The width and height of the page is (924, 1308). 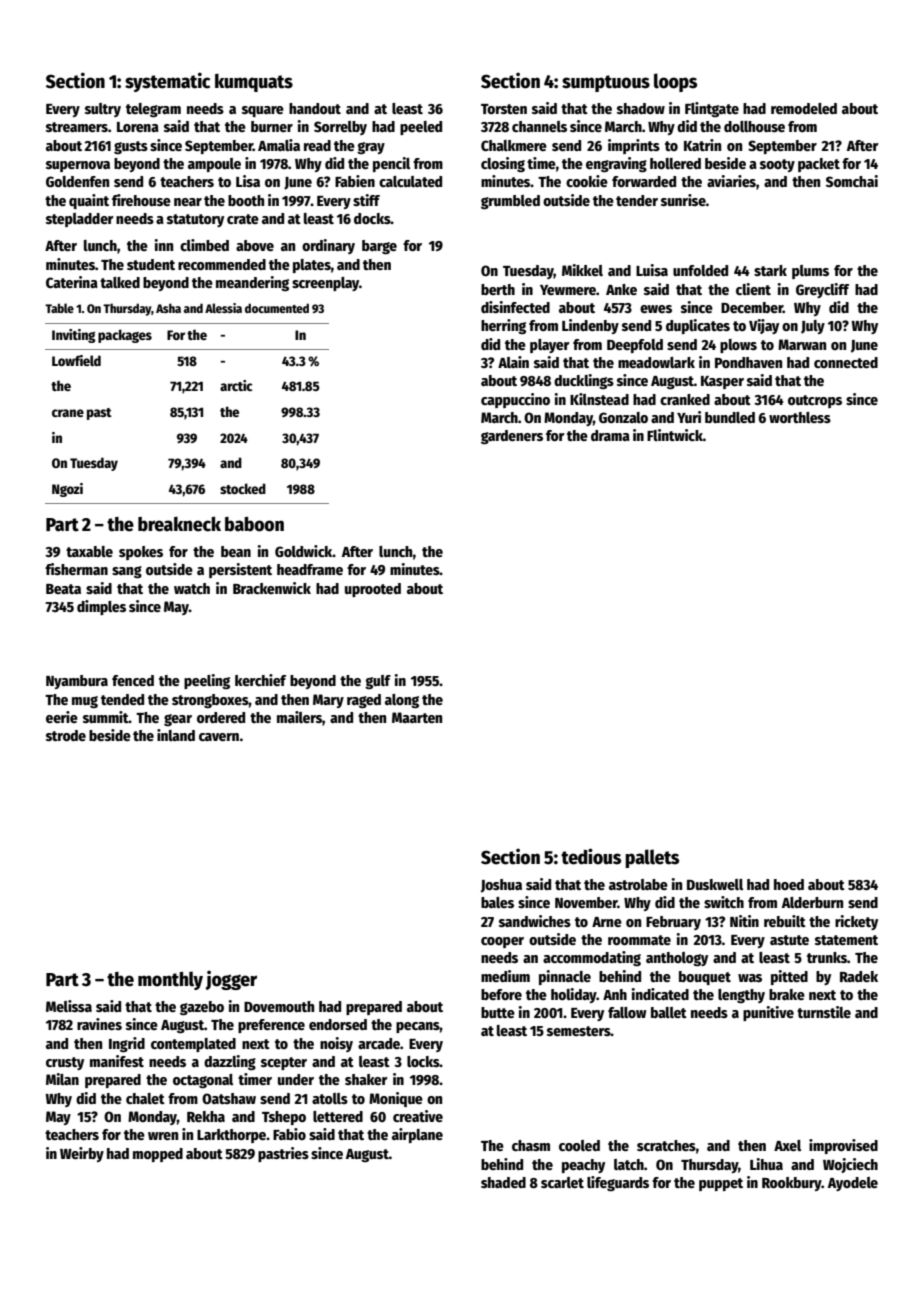 I want to click on outcrops, so click(x=815, y=401).
